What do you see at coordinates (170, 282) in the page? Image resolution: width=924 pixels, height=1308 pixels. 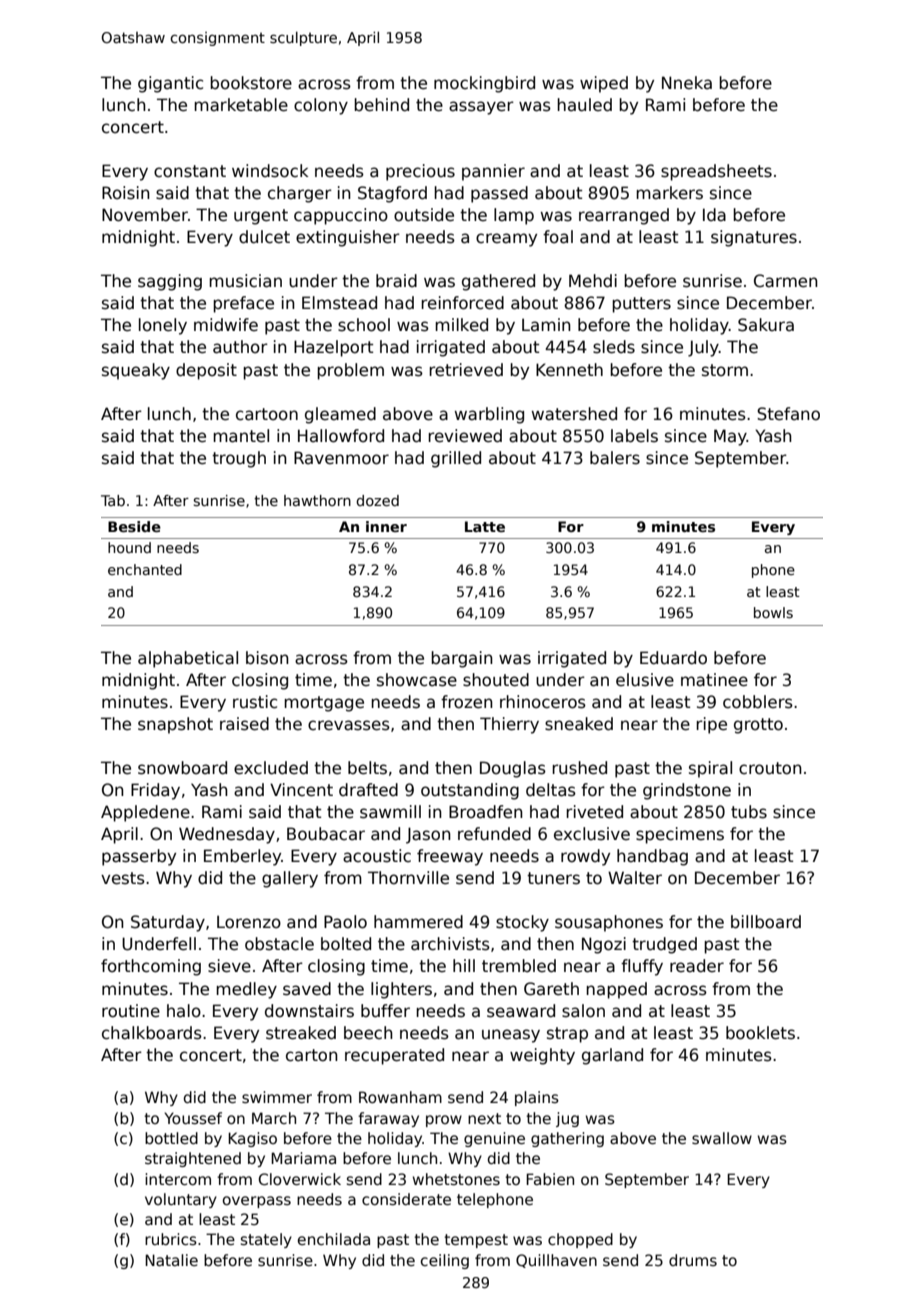 I see `sagging` at bounding box center [170, 282].
